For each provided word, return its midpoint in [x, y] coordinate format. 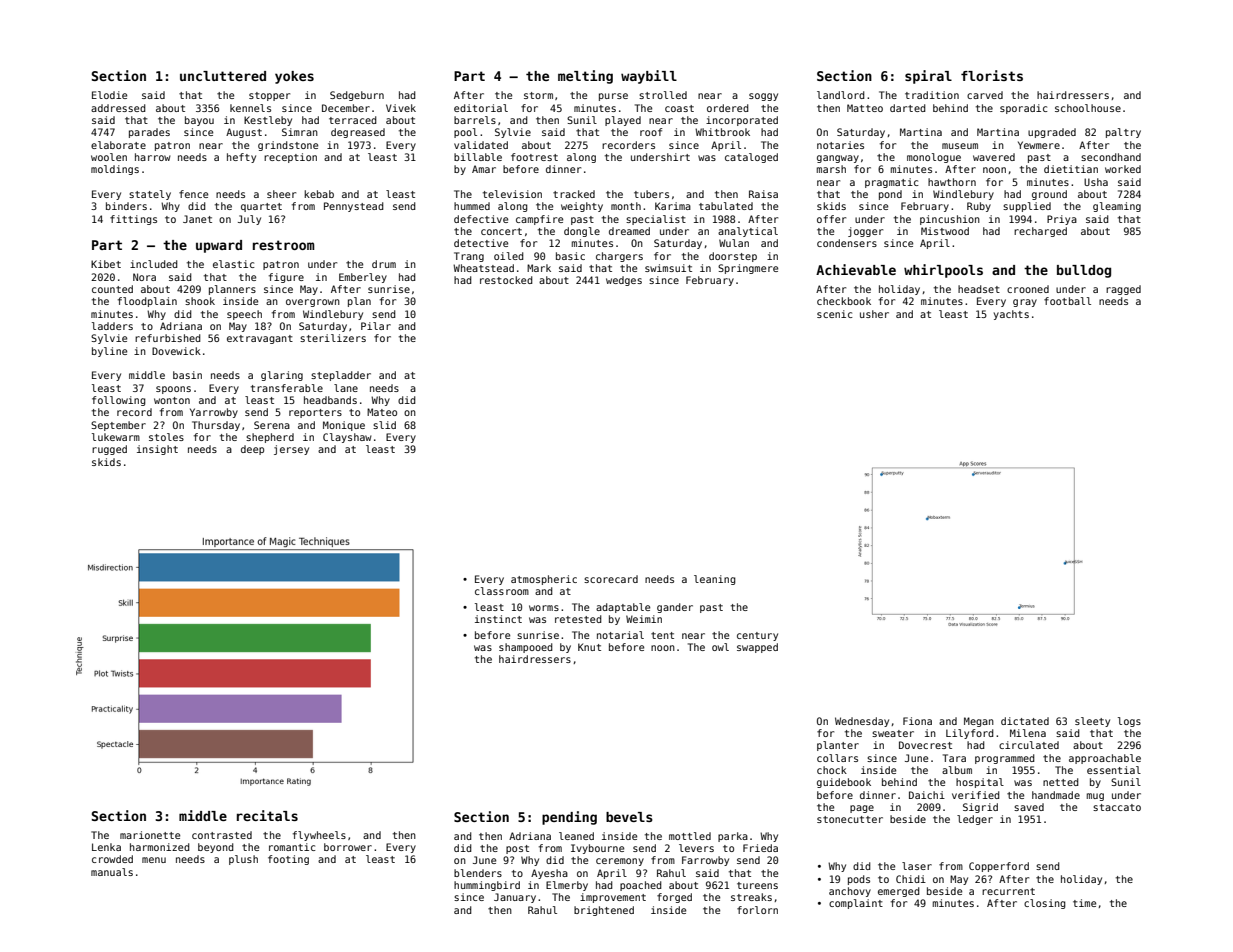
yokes [294, 77]
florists [992, 75]
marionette [150, 835]
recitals [267, 815]
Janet [197, 219]
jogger [865, 232]
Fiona [917, 721]
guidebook [844, 783]
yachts [1011, 315]
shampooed [526, 648]
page [862, 809]
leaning [715, 580]
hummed [472, 206]
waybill [649, 77]
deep [252, 450]
